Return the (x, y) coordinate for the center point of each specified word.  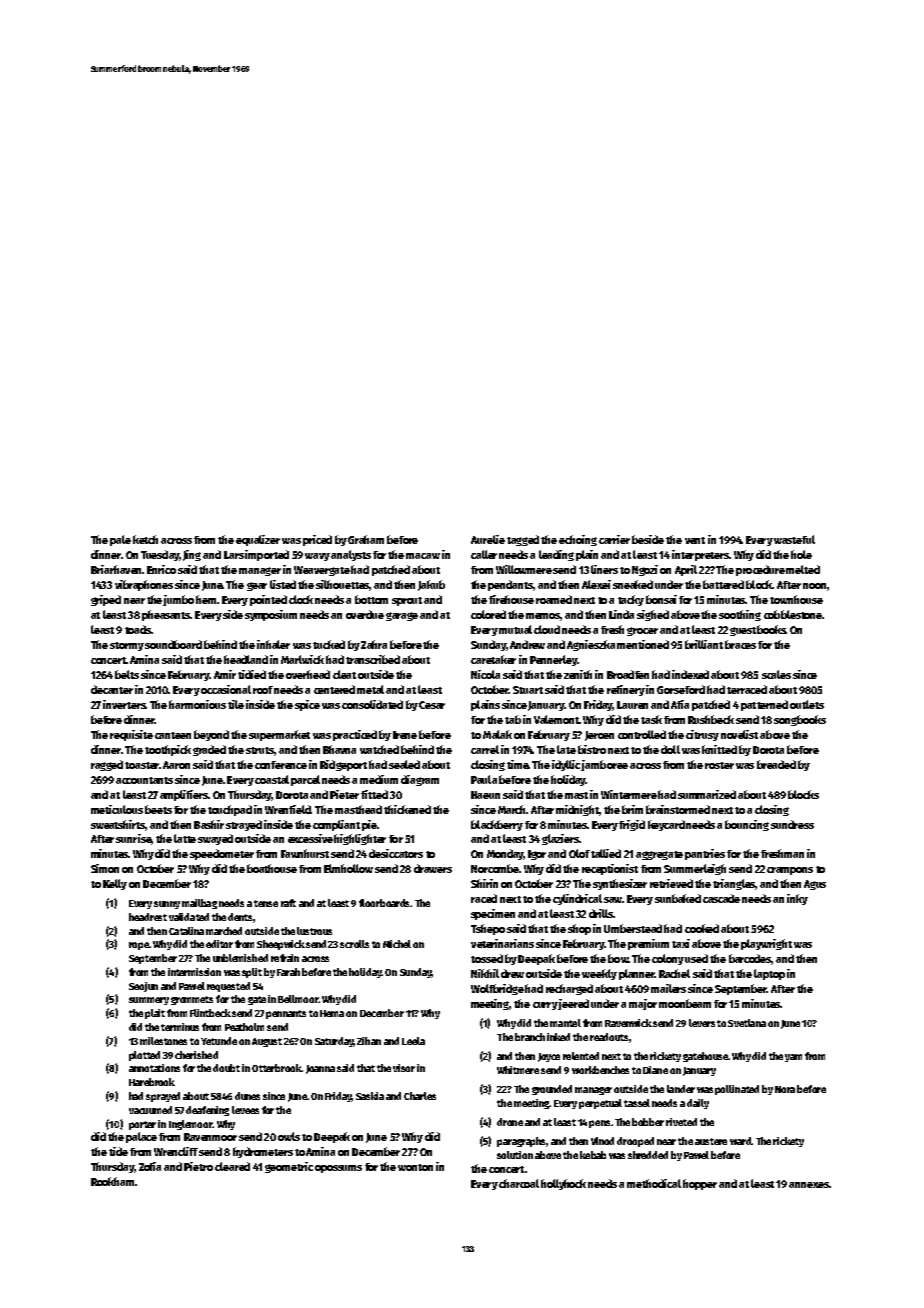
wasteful (794, 539)
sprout (407, 601)
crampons (790, 871)
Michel (397, 944)
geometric (289, 1167)
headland (246, 659)
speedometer (222, 854)
